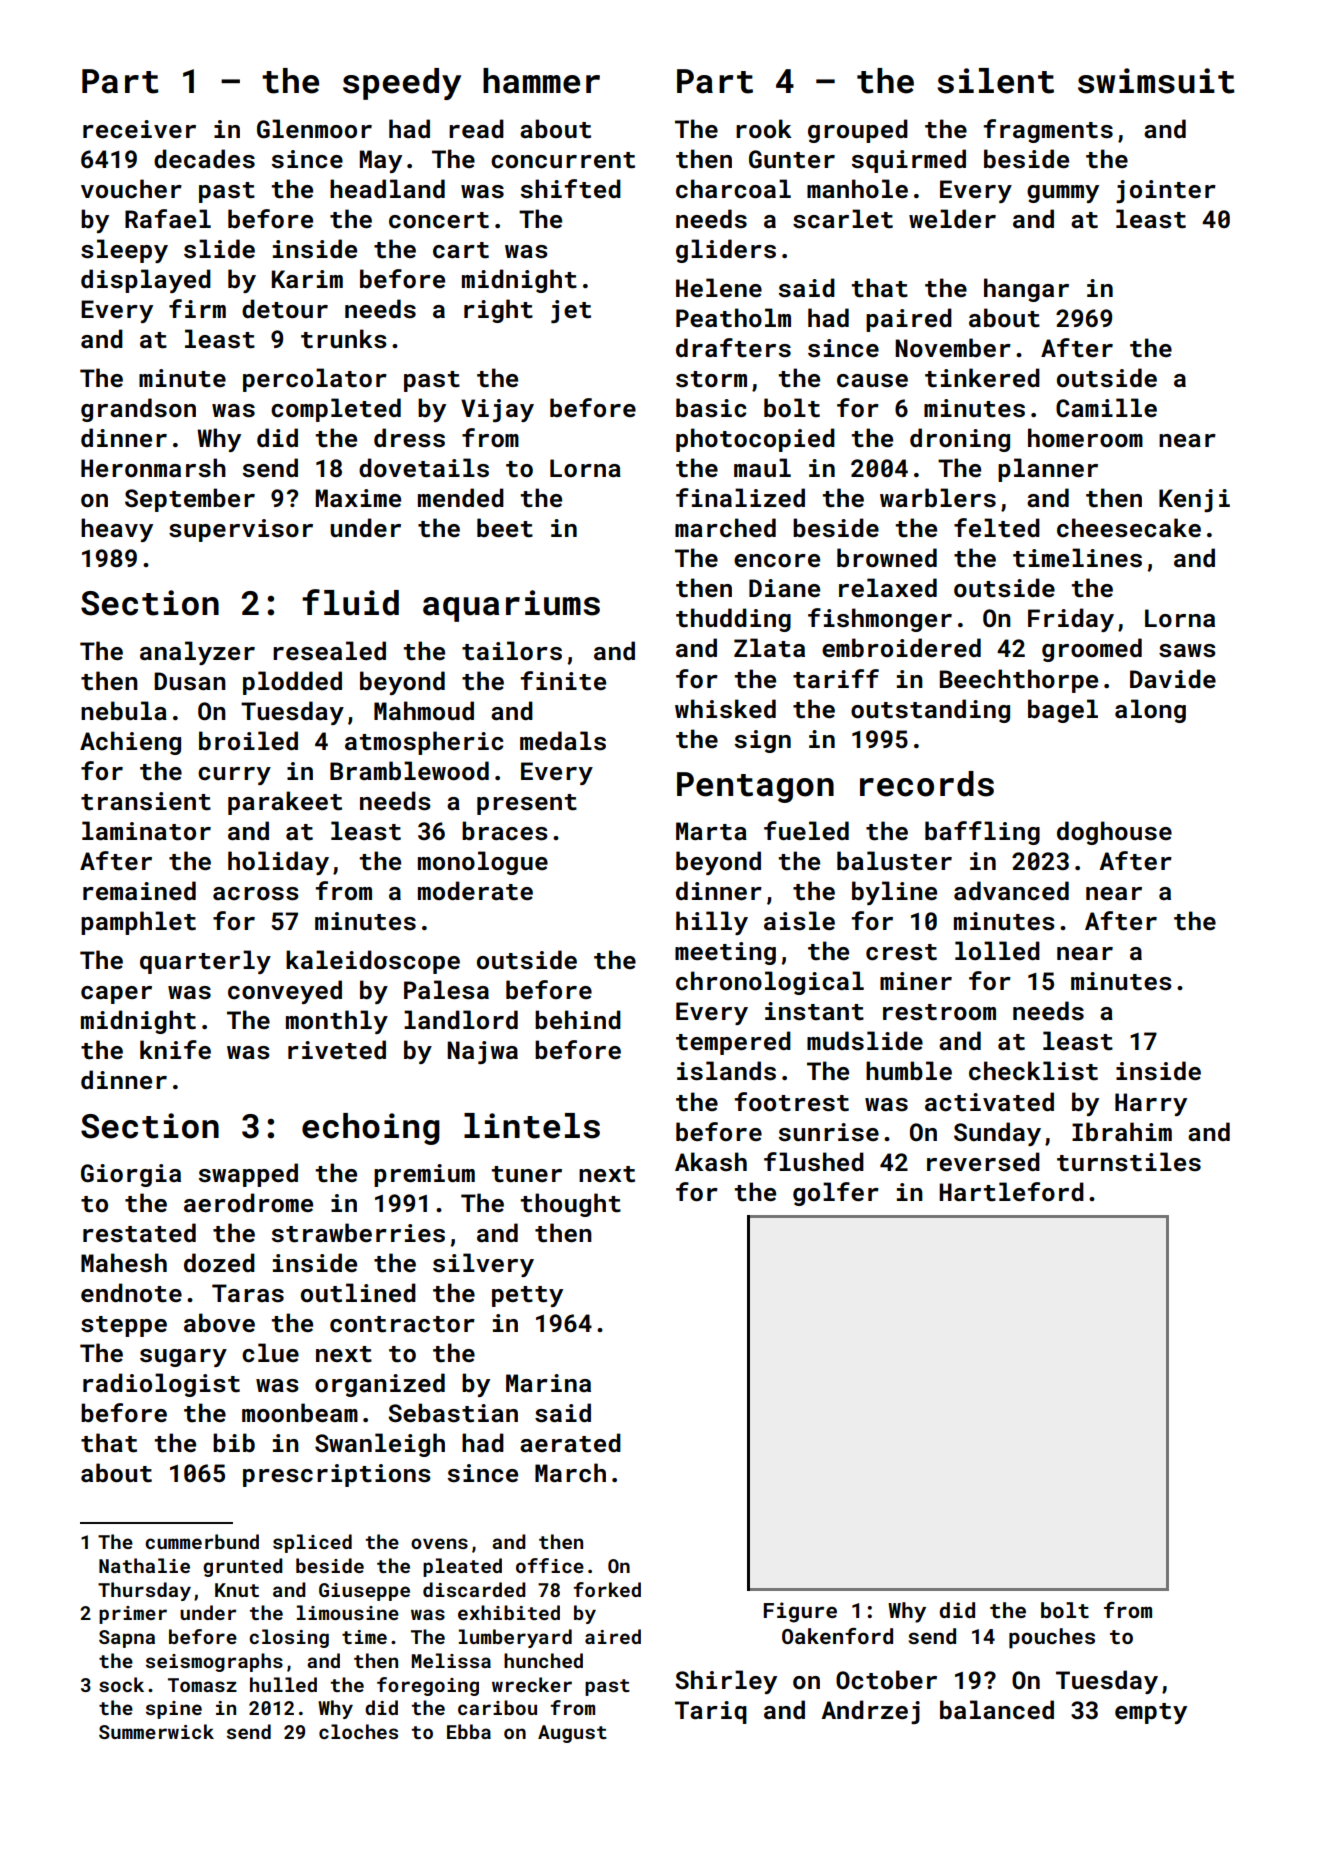  What do you see at coordinates (1048, 131) in the screenshot?
I see `fragments` at bounding box center [1048, 131].
